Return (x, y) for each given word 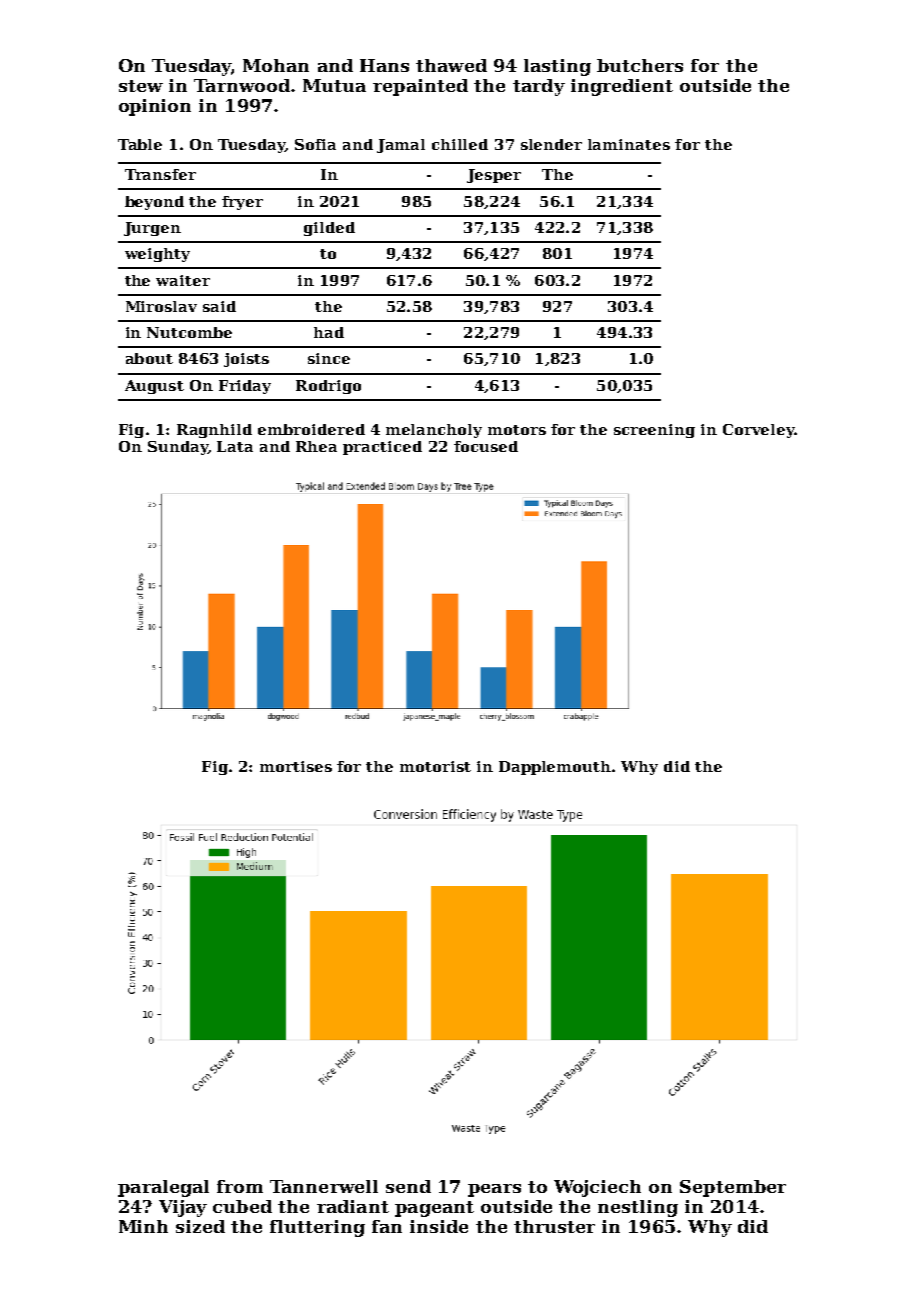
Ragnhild (214, 431)
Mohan (276, 65)
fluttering (317, 1228)
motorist (435, 766)
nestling (638, 1208)
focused (486, 446)
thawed (451, 65)
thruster (554, 1226)
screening (654, 431)
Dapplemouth (555, 768)
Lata (235, 446)
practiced (382, 448)
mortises (296, 766)
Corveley (759, 431)
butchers (640, 65)
